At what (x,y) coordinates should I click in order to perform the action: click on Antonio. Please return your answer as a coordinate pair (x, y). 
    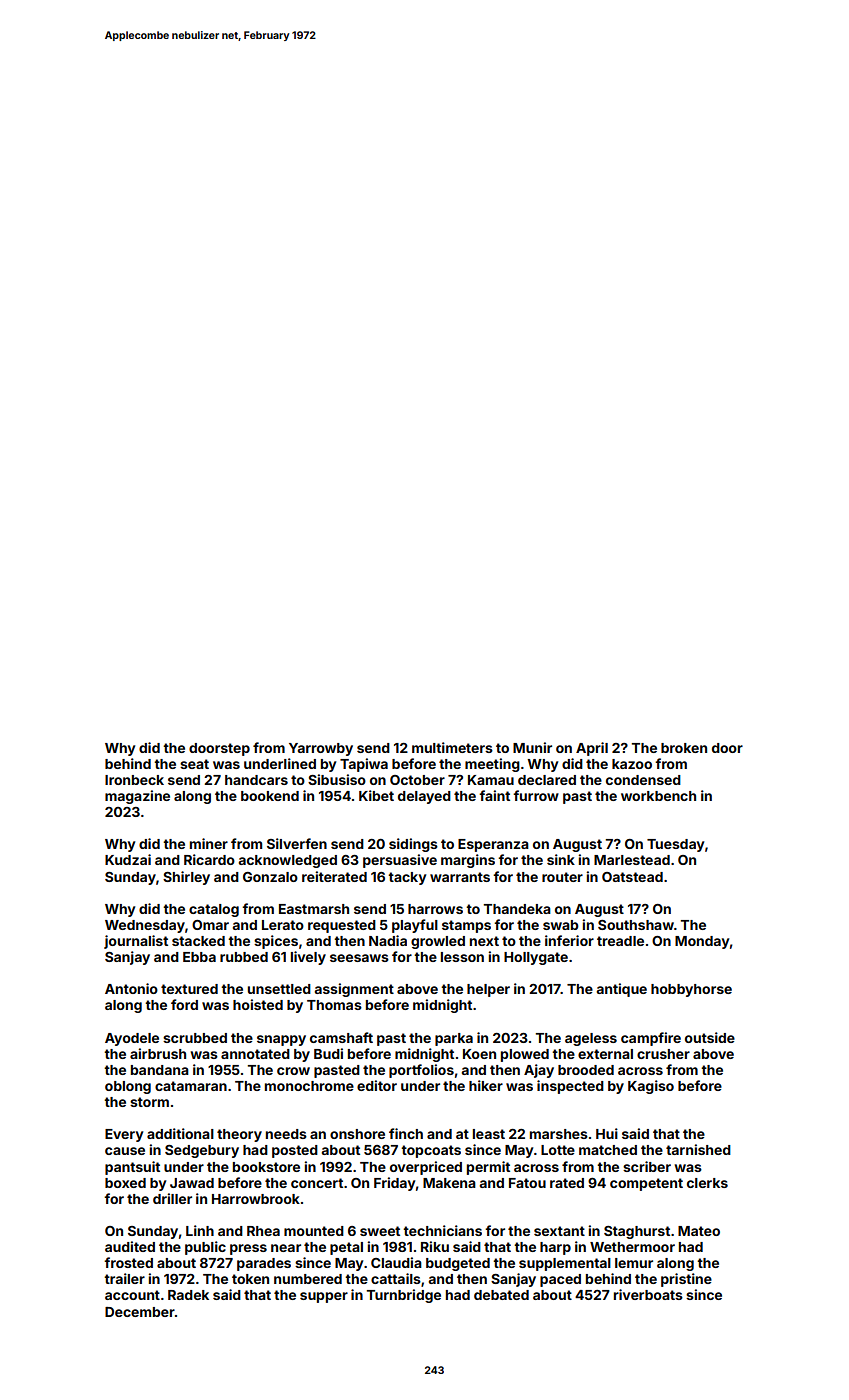
    Looking at the image, I should click on (131, 988).
